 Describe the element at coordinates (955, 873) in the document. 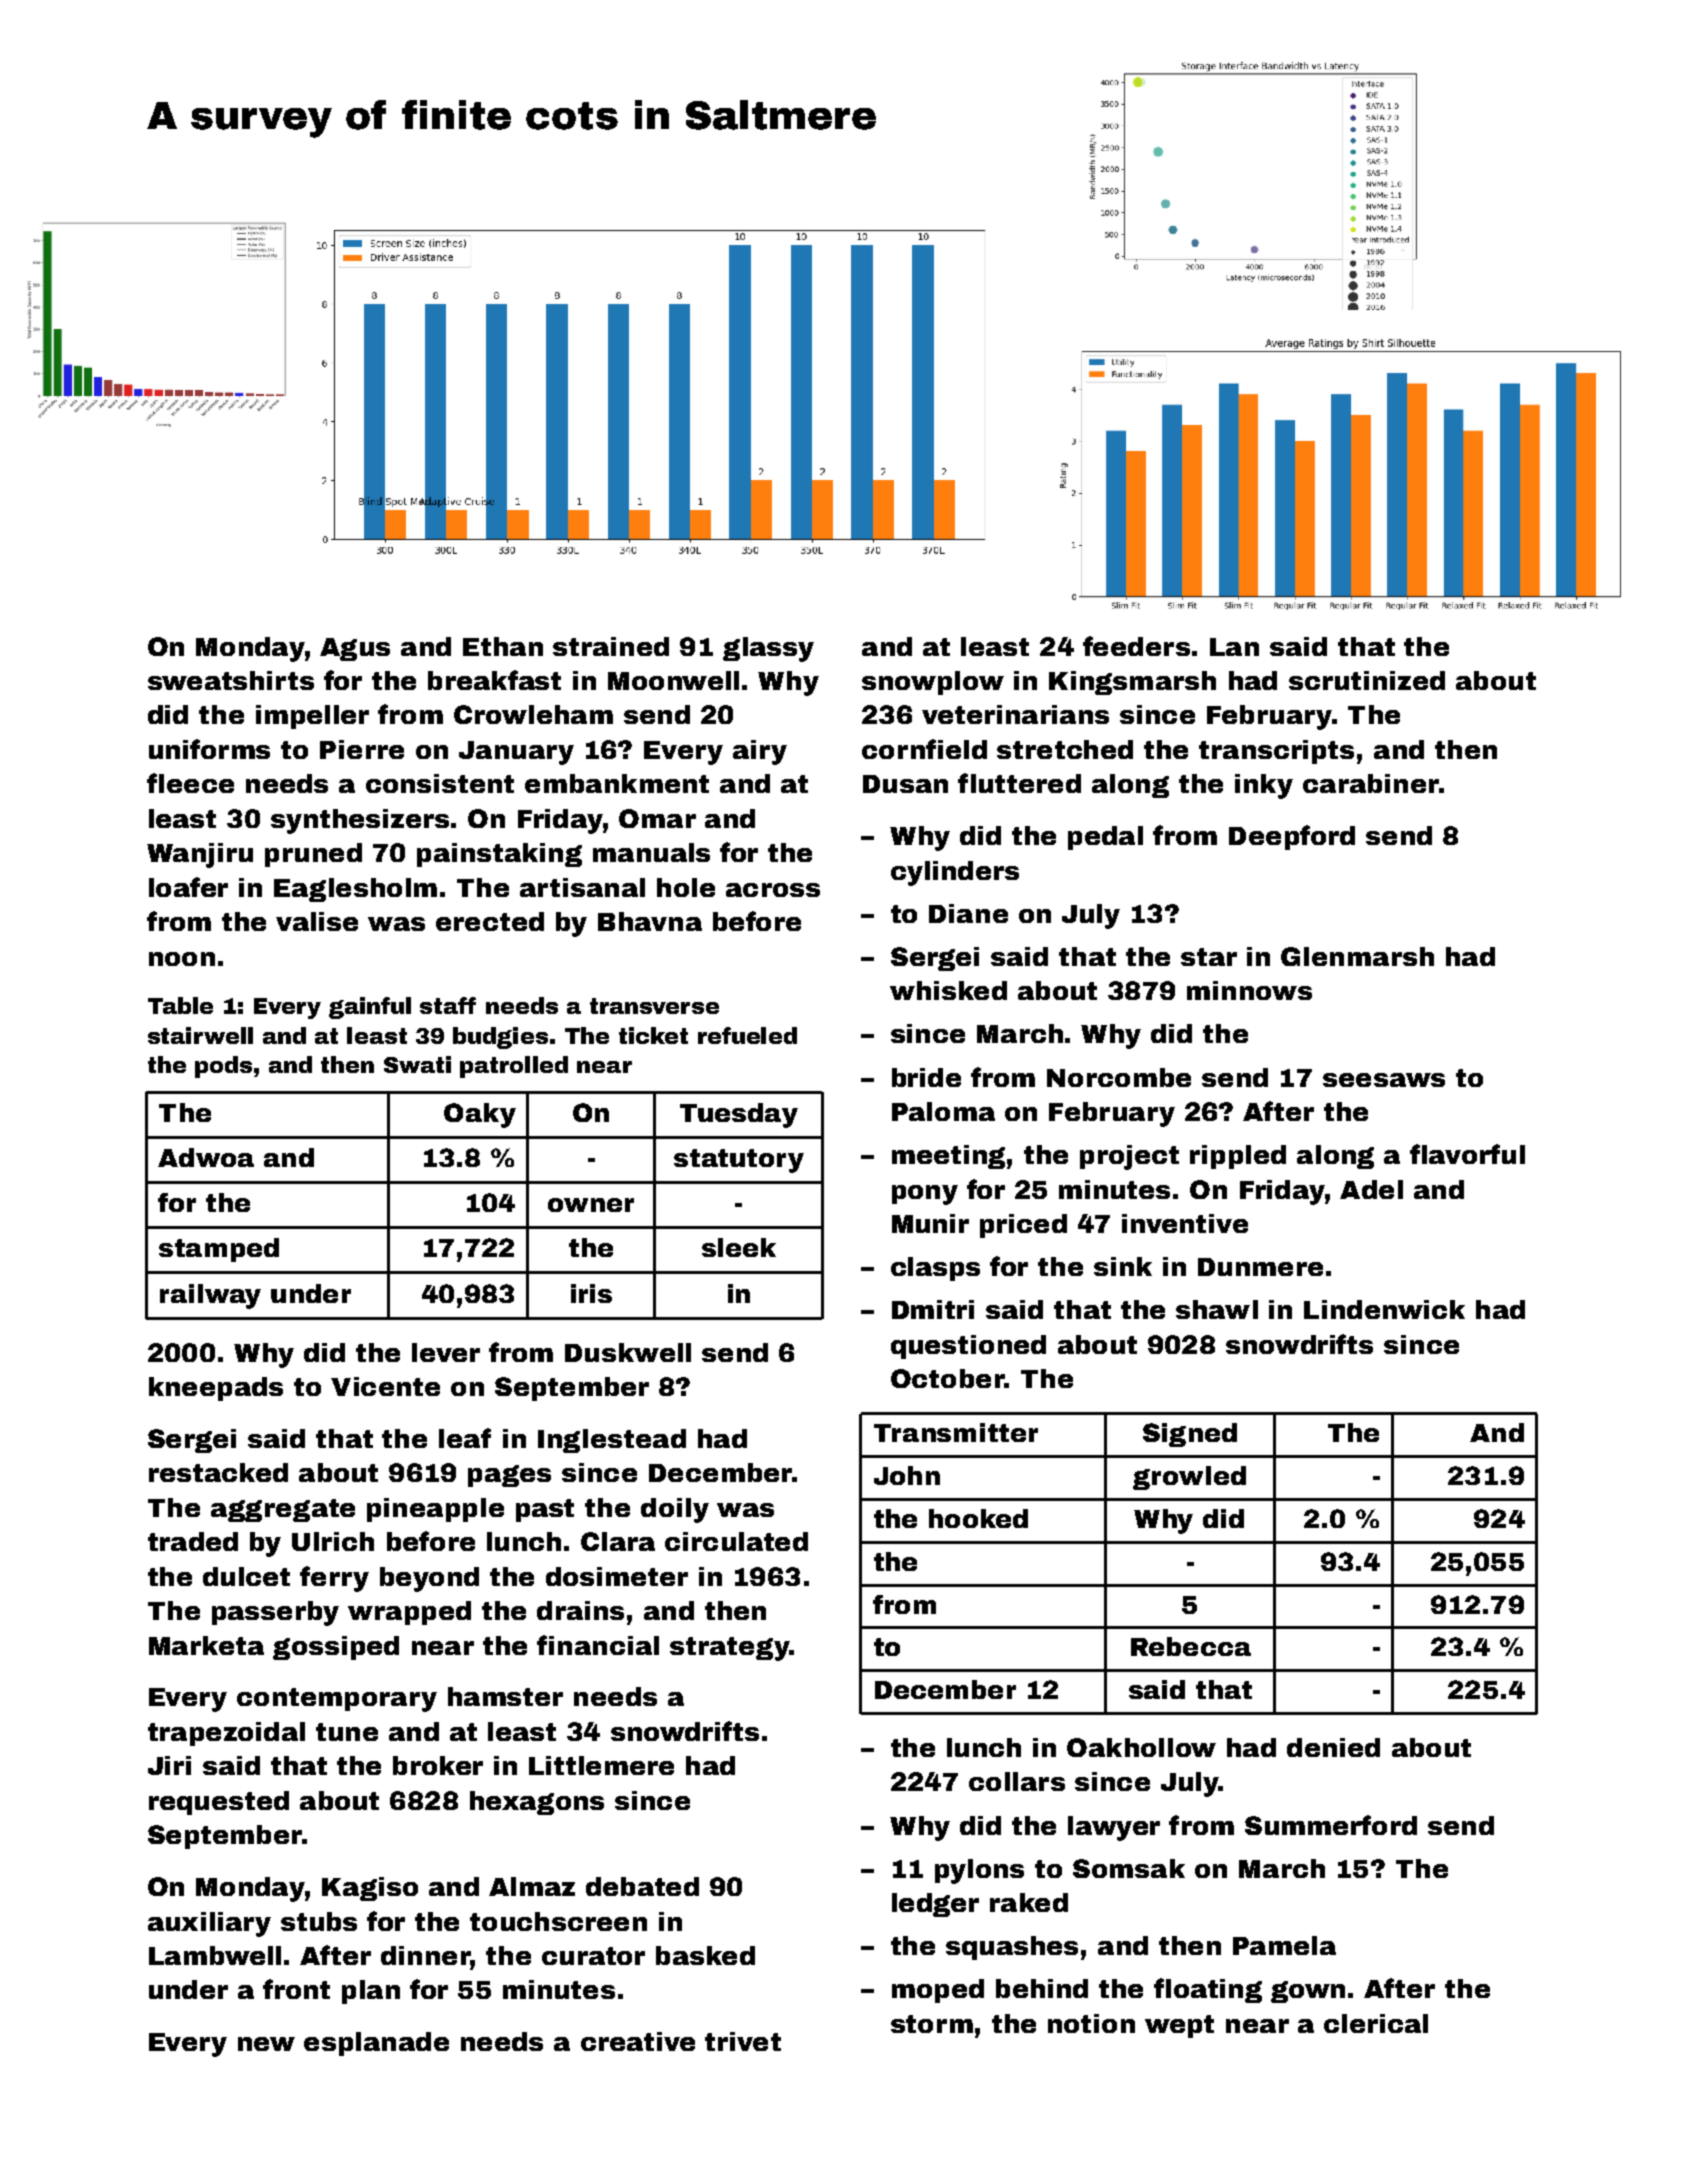

I see `cylinders` at that location.
